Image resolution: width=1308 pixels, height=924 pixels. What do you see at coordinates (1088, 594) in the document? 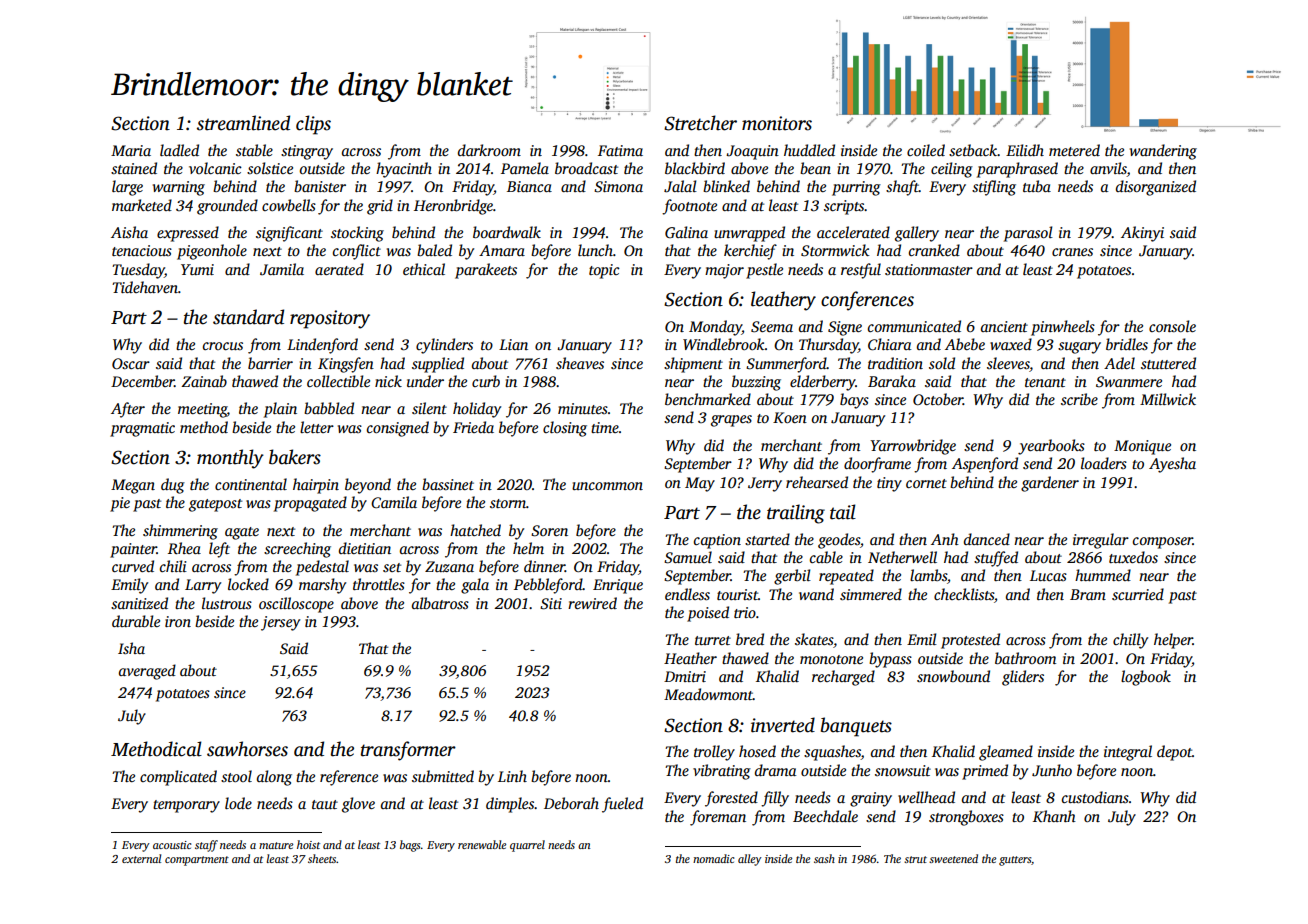
I see `Bram` at bounding box center [1088, 594].
